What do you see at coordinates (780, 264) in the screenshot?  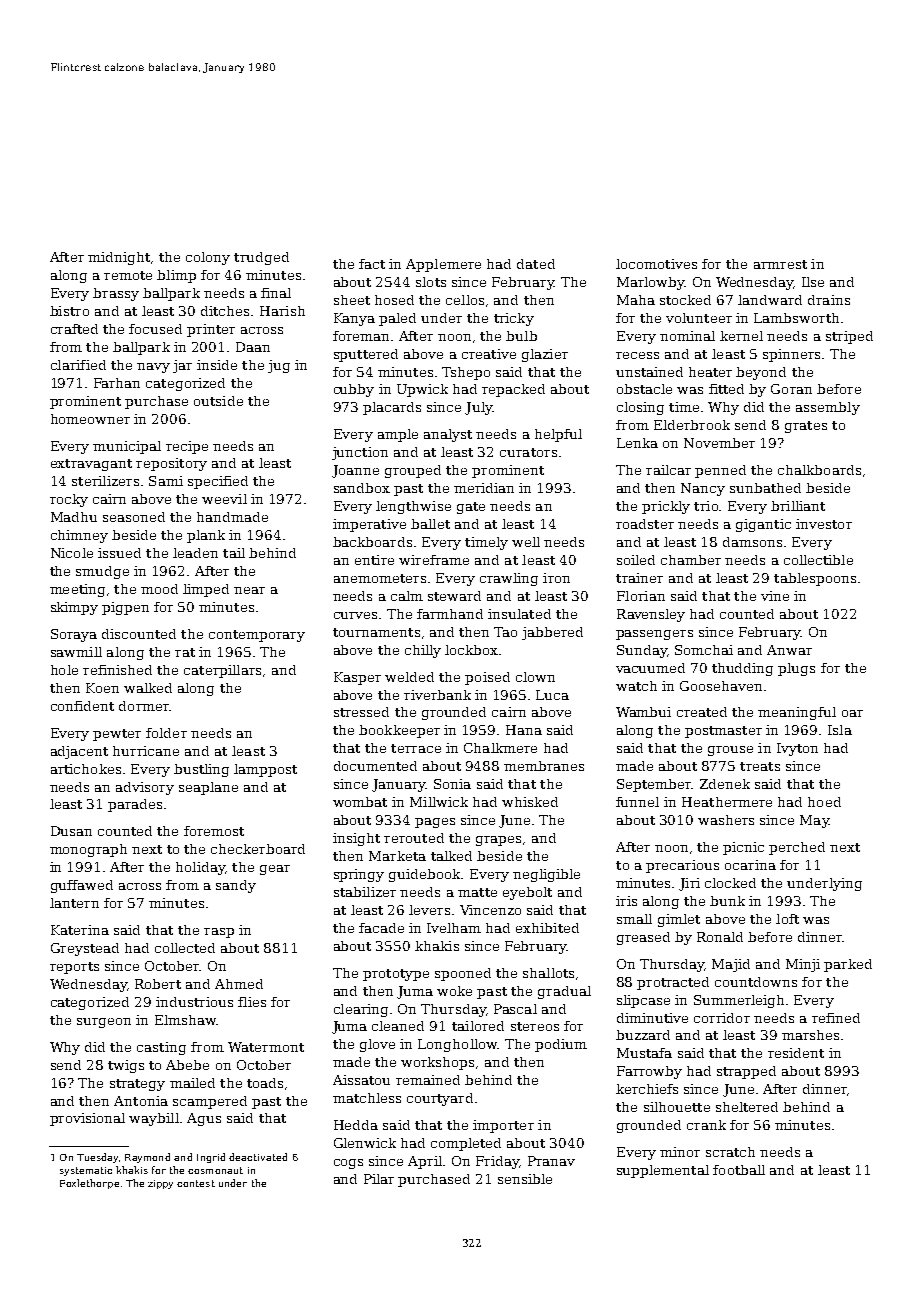 I see `armrest` at bounding box center [780, 264].
